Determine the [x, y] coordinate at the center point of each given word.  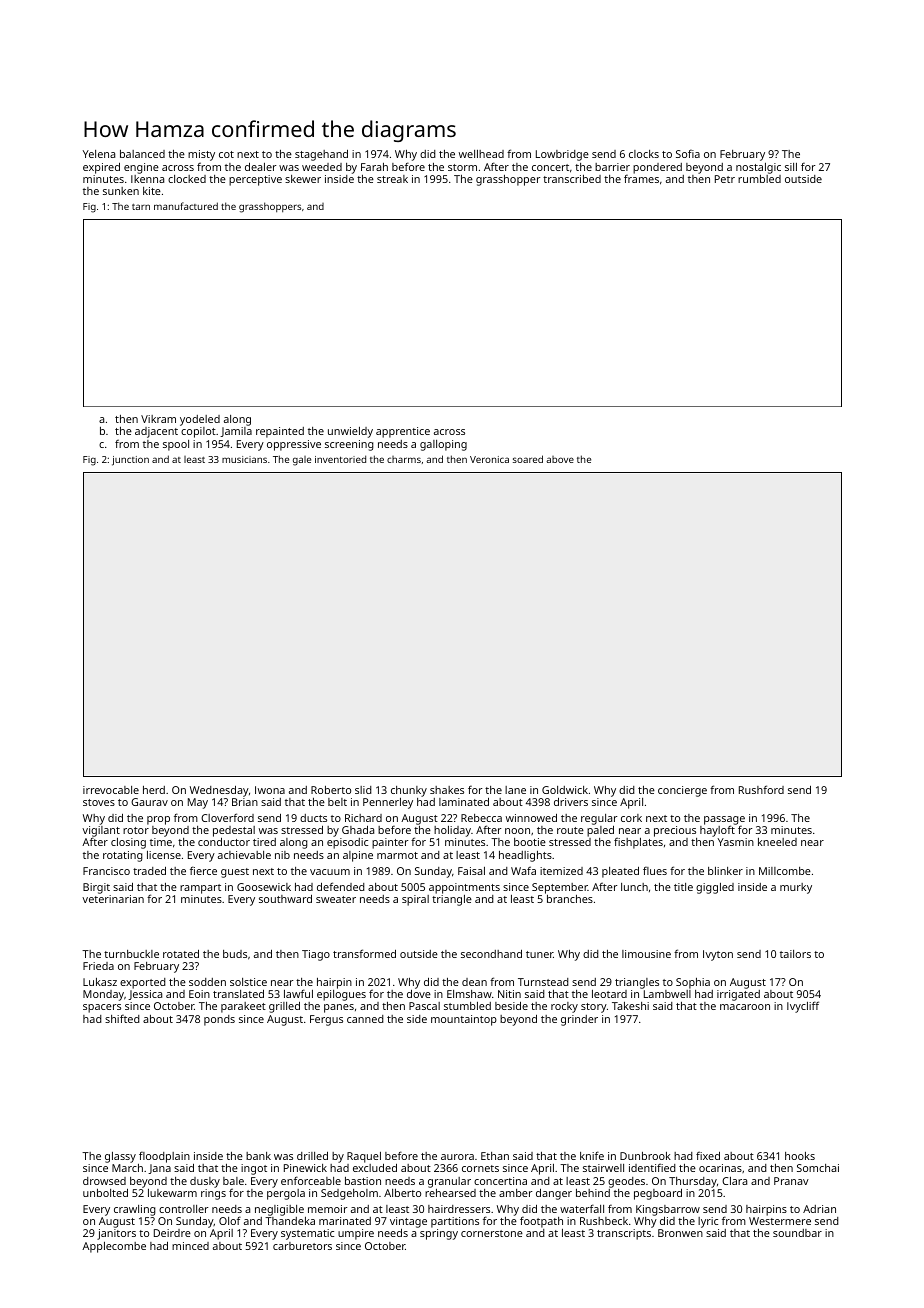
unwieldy [350, 432]
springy [439, 1234]
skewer [303, 179]
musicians [244, 459]
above [560, 459]
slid [363, 790]
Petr [725, 179]
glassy [120, 1157]
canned [365, 1019]
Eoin [199, 994]
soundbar [797, 1233]
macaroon [745, 1007]
